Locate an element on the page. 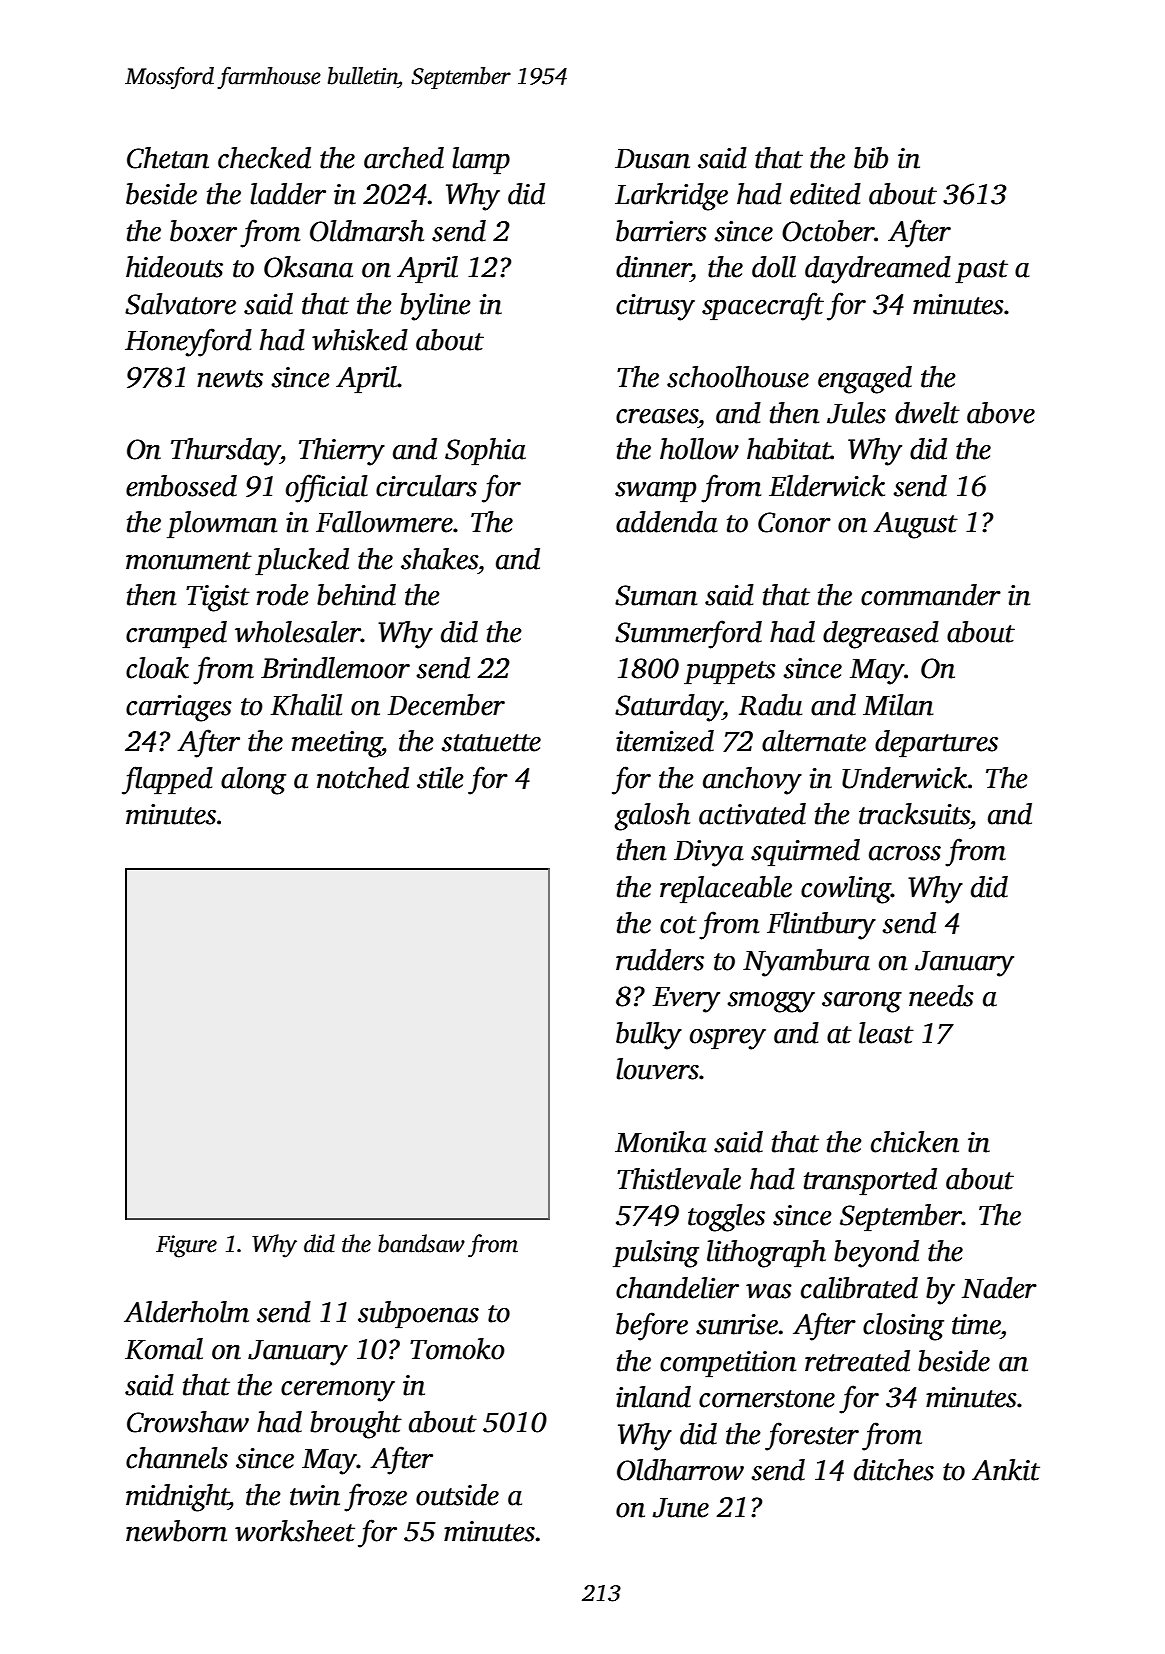  bandsaw is located at coordinates (421, 1243).
